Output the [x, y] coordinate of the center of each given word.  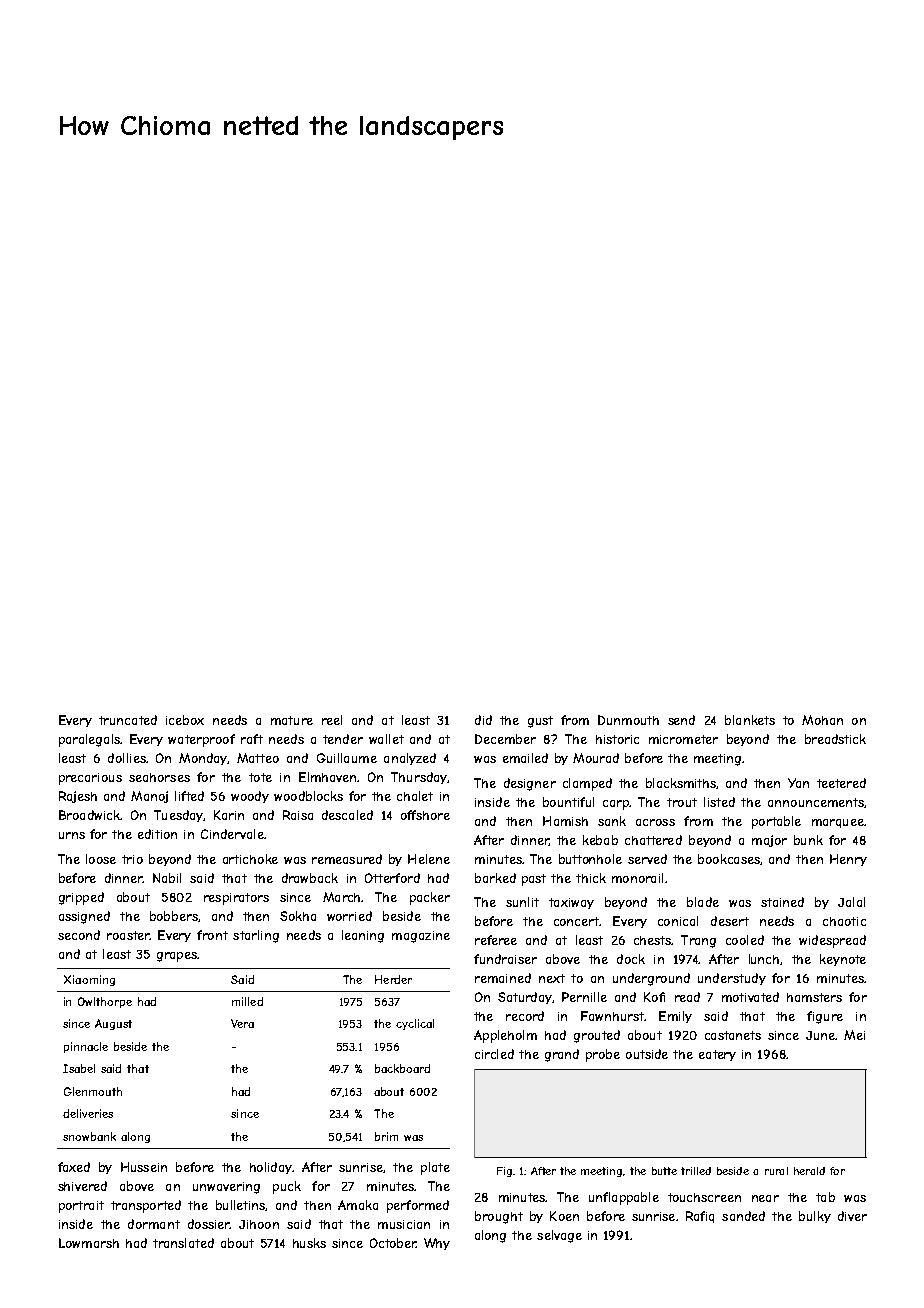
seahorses [159, 777]
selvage [559, 1236]
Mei [854, 1035]
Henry [848, 860]
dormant [154, 1224]
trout [682, 802]
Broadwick [89, 815]
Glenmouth [93, 1091]
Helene [429, 859]
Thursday [419, 778]
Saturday [525, 998]
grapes [177, 957]
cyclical [415, 1024]
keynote [843, 960]
